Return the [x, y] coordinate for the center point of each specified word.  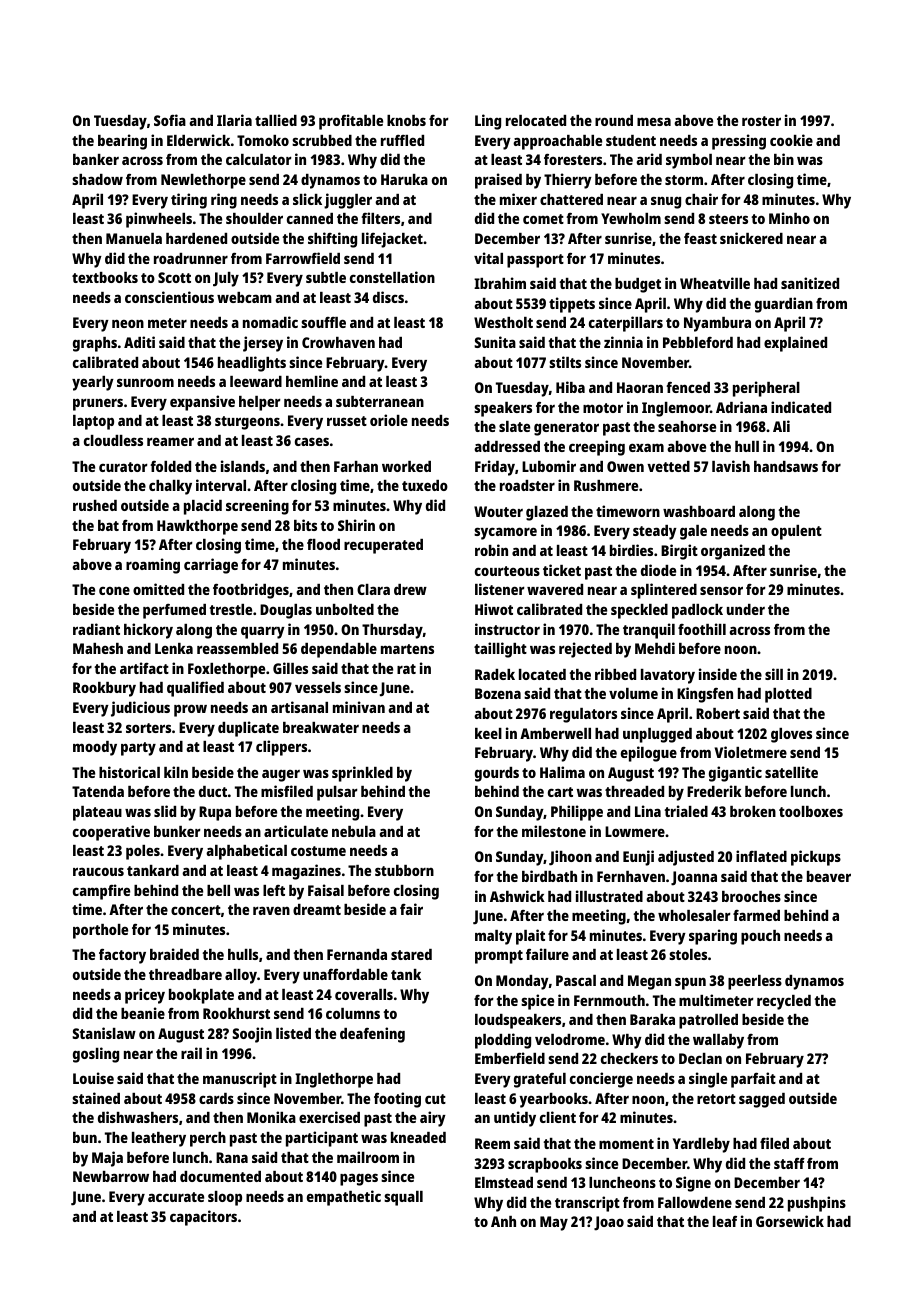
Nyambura [717, 324]
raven [271, 910]
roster [761, 121]
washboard [699, 511]
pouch [760, 937]
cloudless [113, 440]
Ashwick [517, 896]
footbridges [251, 591]
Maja [107, 1159]
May [554, 1223]
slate [514, 426]
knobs [406, 120]
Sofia [170, 120]
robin [491, 550]
